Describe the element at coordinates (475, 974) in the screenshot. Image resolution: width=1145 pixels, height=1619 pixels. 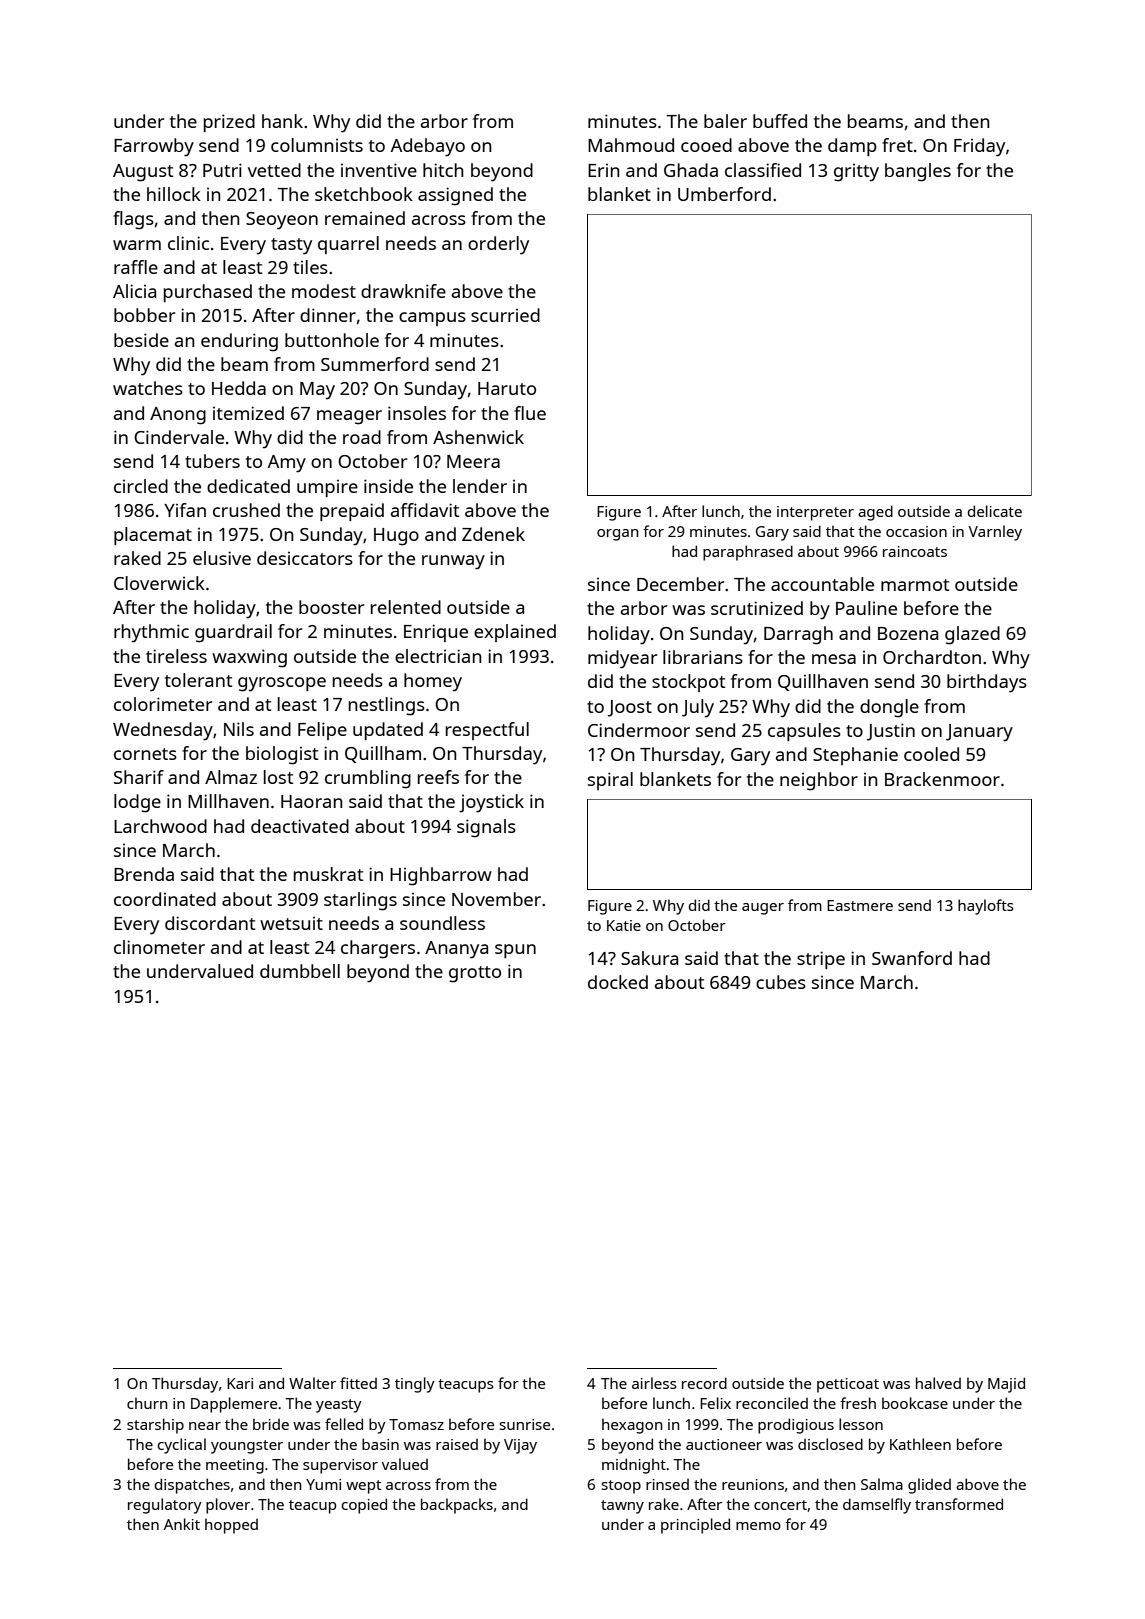
I see `grotto` at that location.
